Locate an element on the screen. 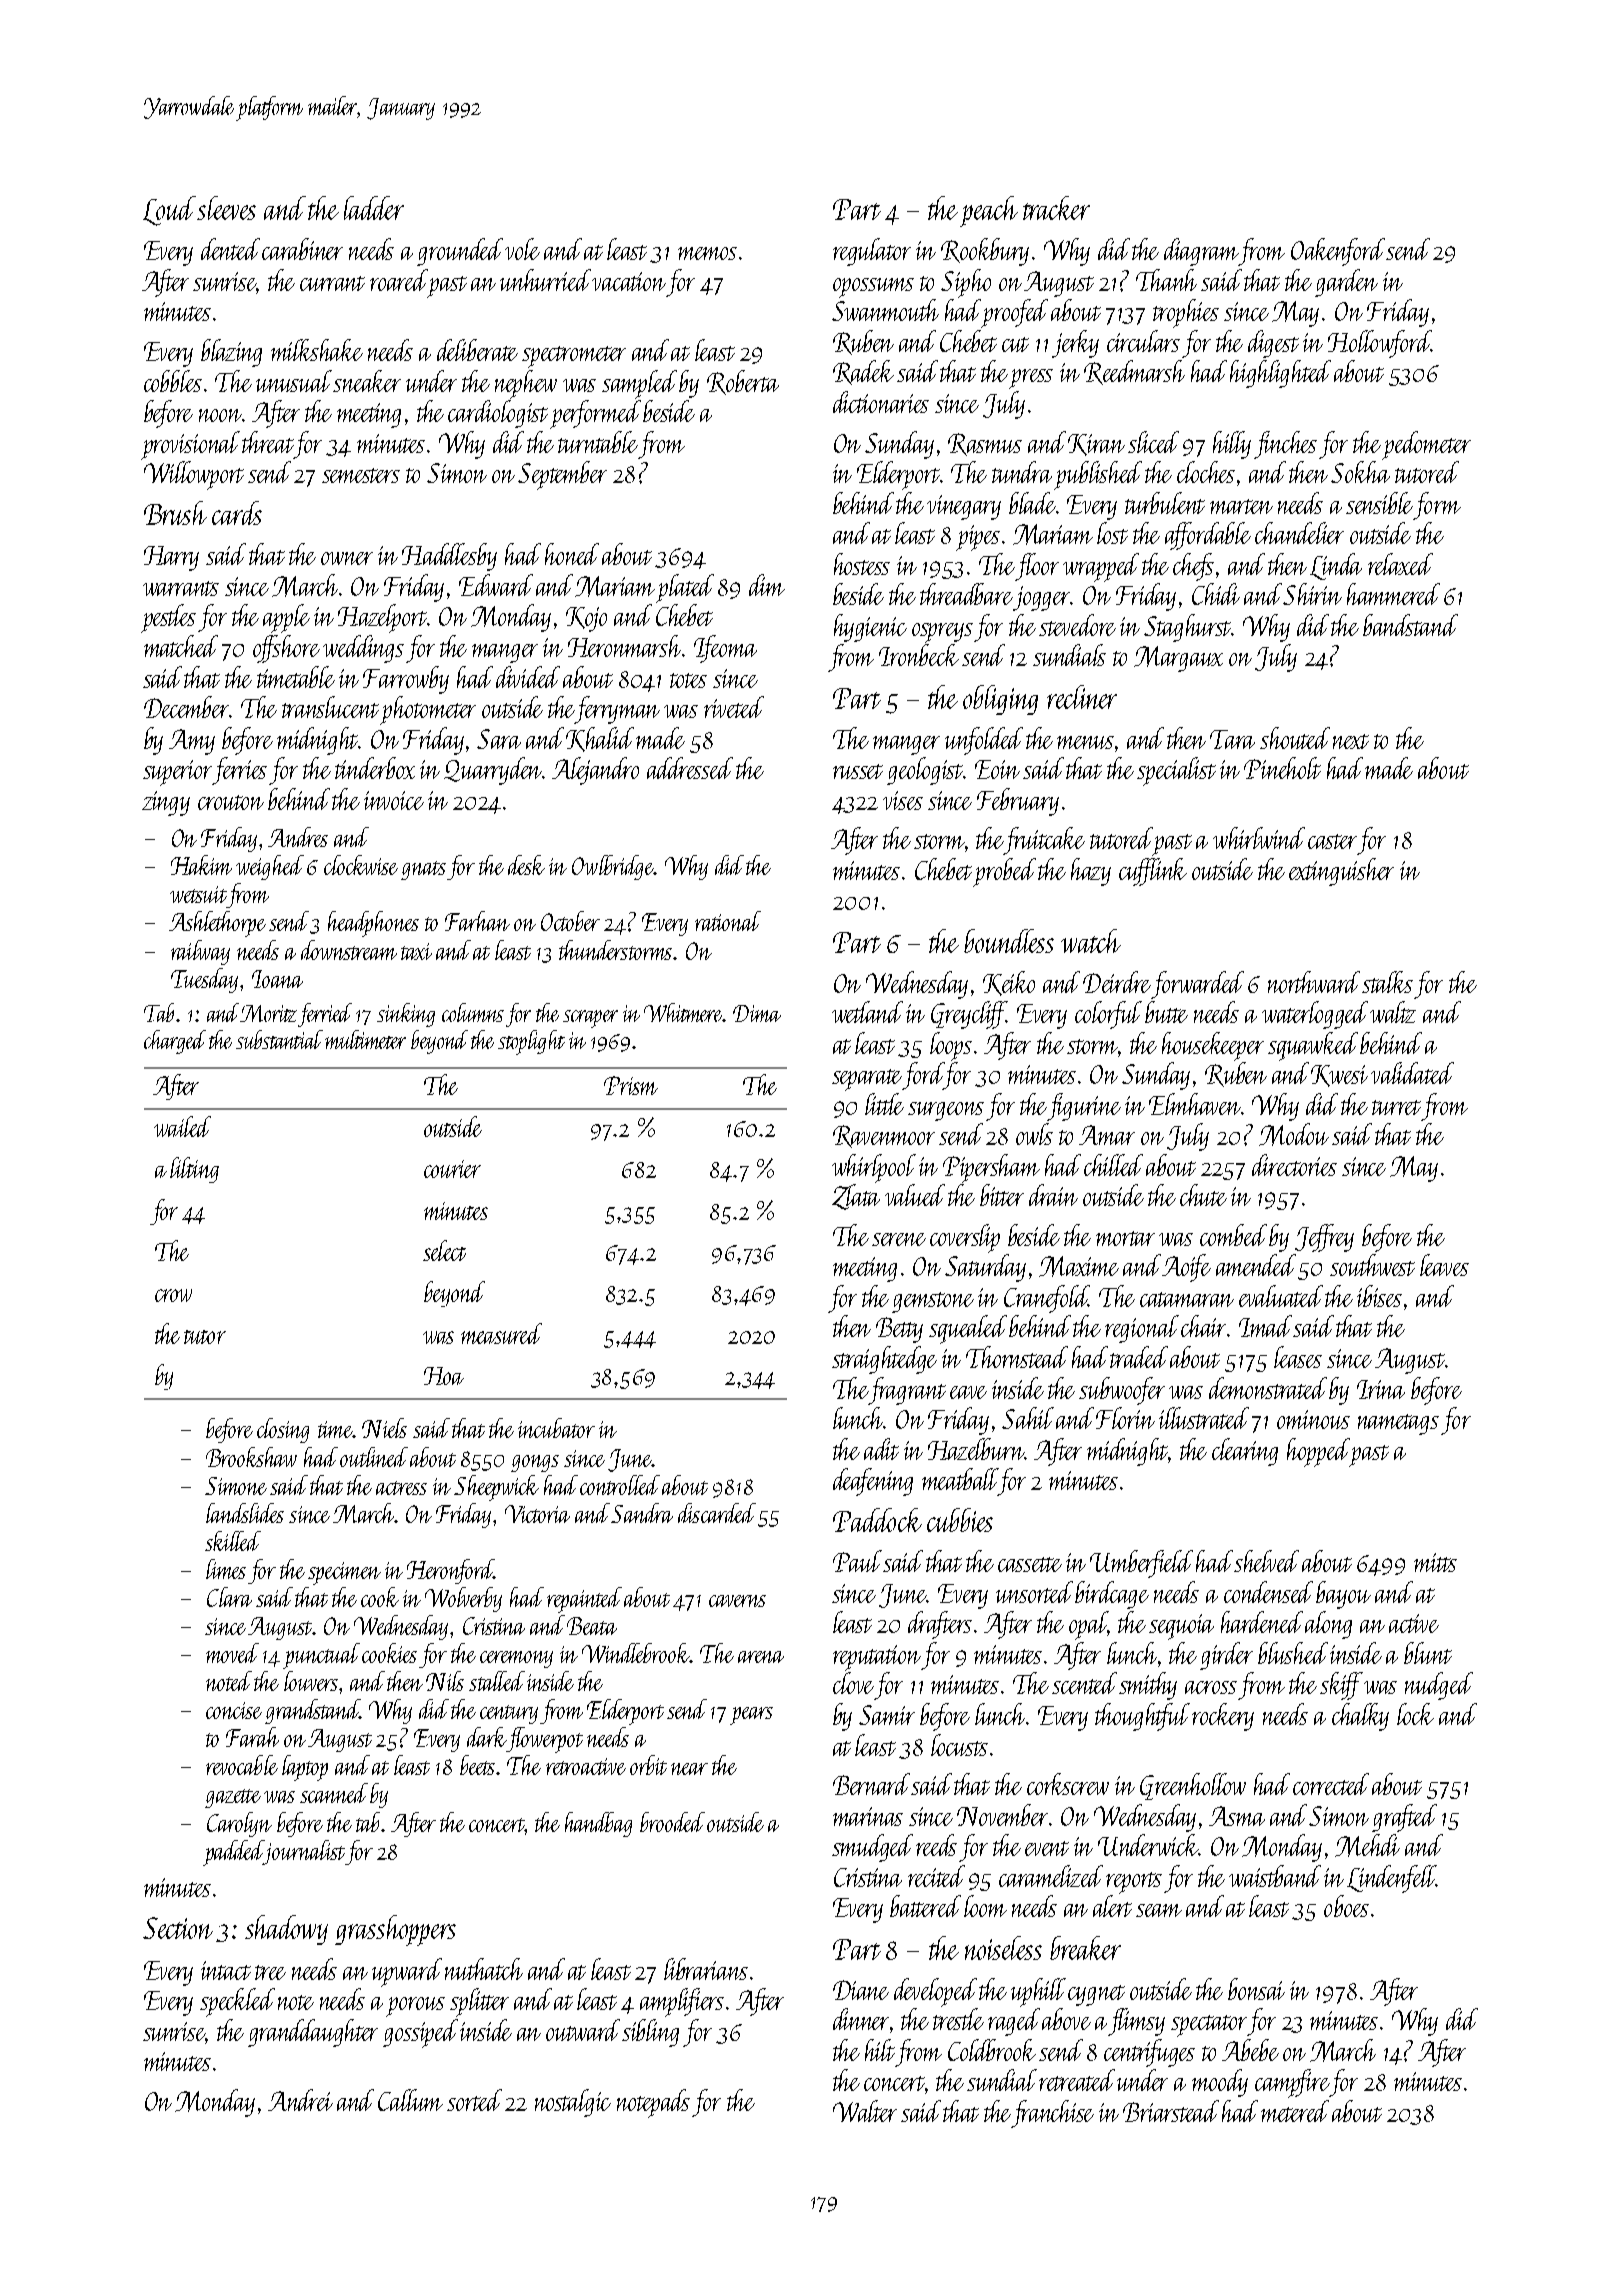 Image resolution: width=1620 pixels, height=2292 pixels. Greenhollow is located at coordinates (1193, 1786).
